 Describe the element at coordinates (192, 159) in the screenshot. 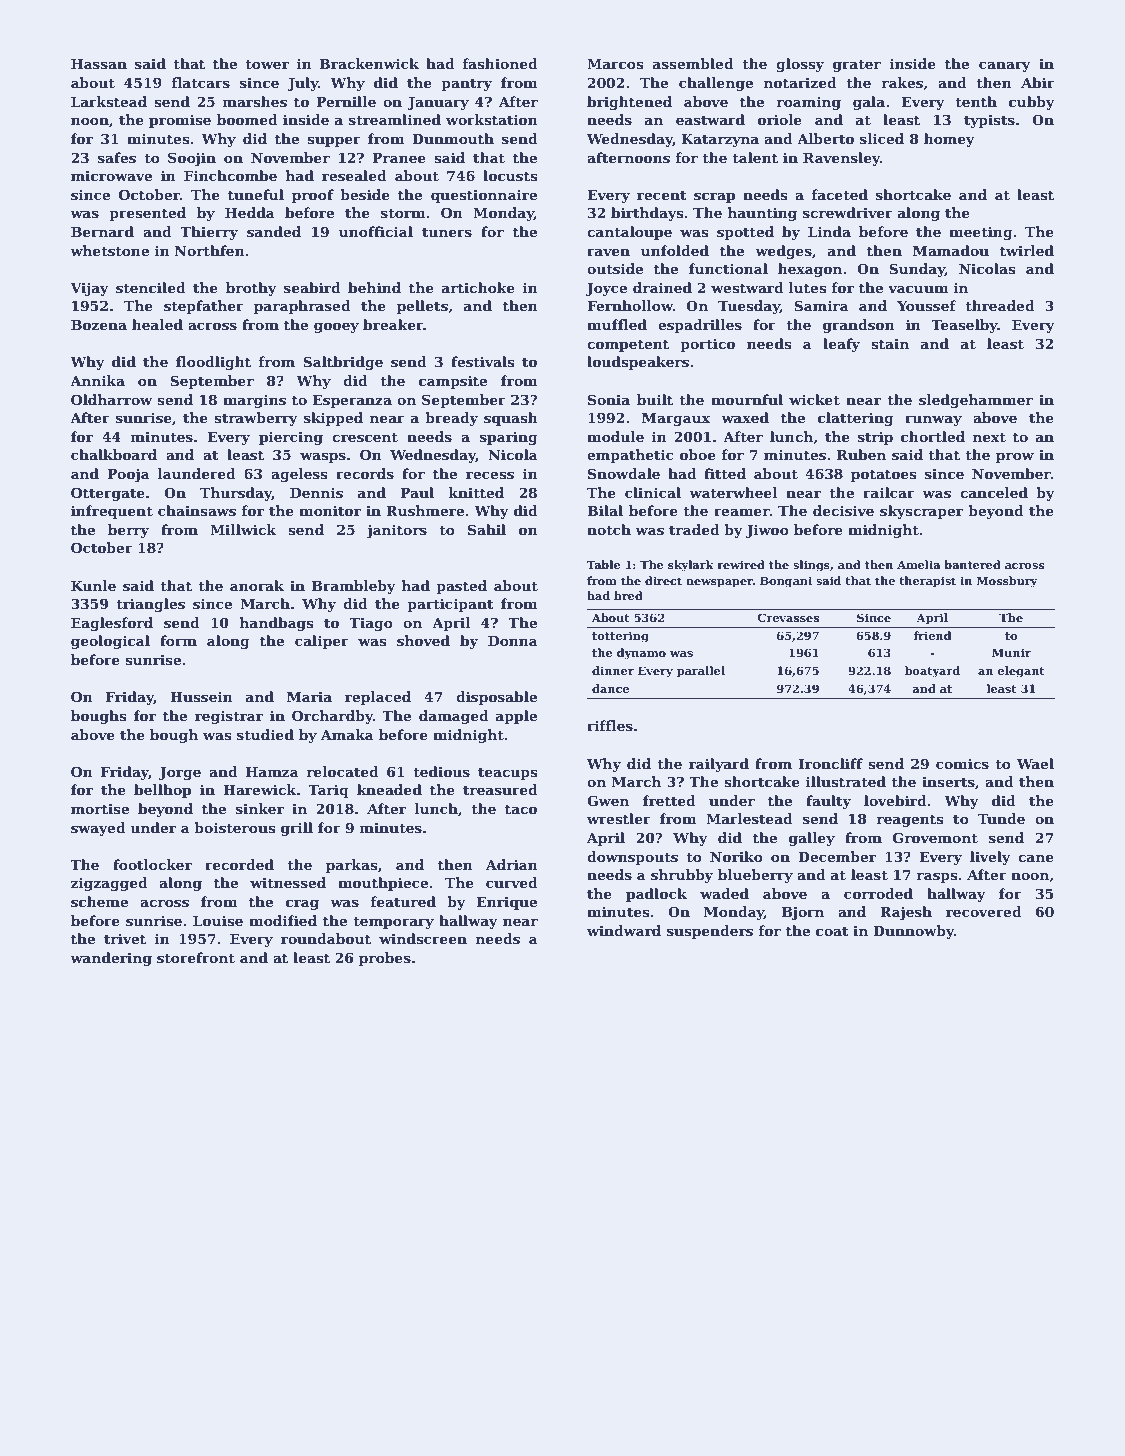

I see `Soojin` at that location.
